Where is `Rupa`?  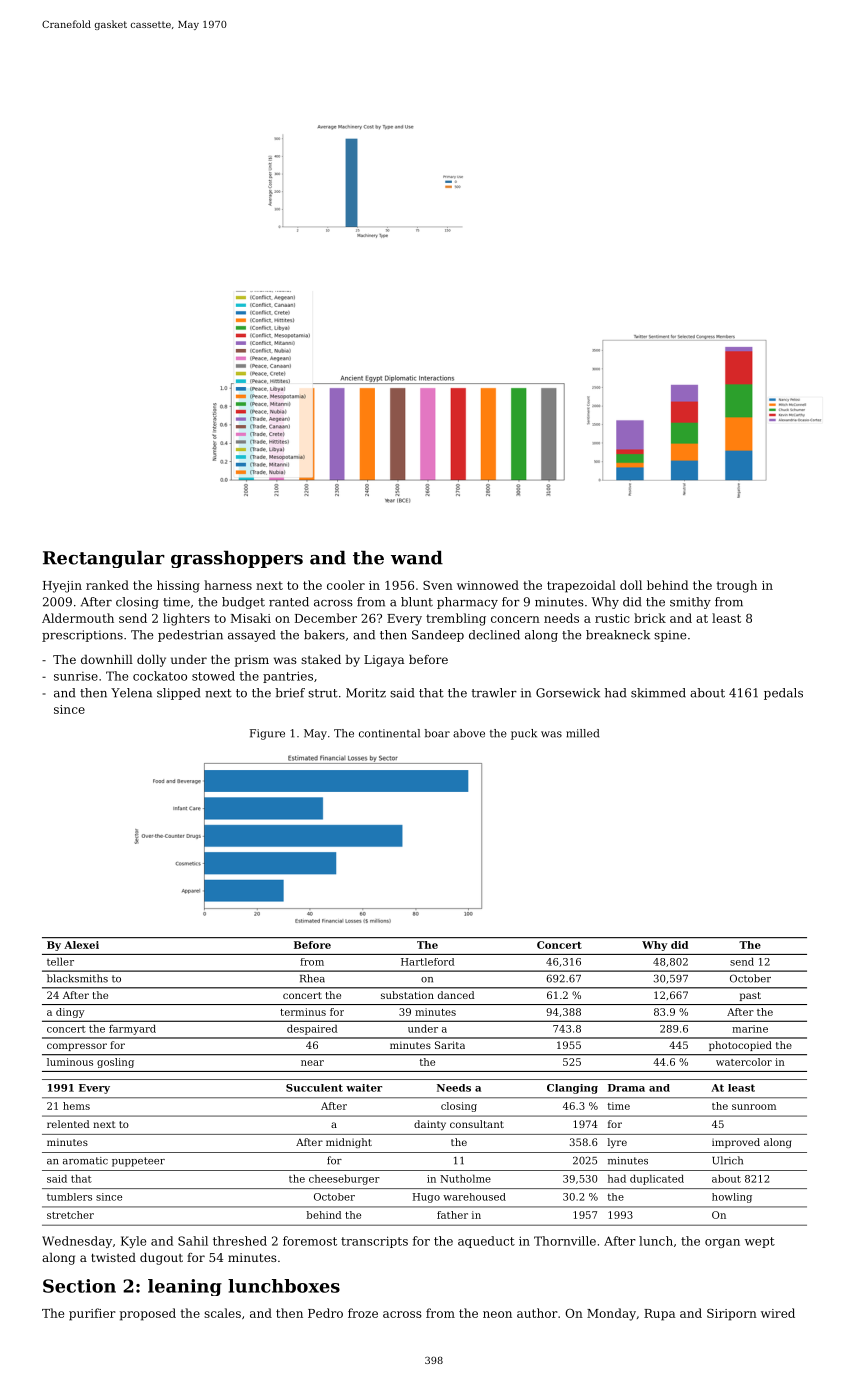 Rupa is located at coordinates (659, 1315).
